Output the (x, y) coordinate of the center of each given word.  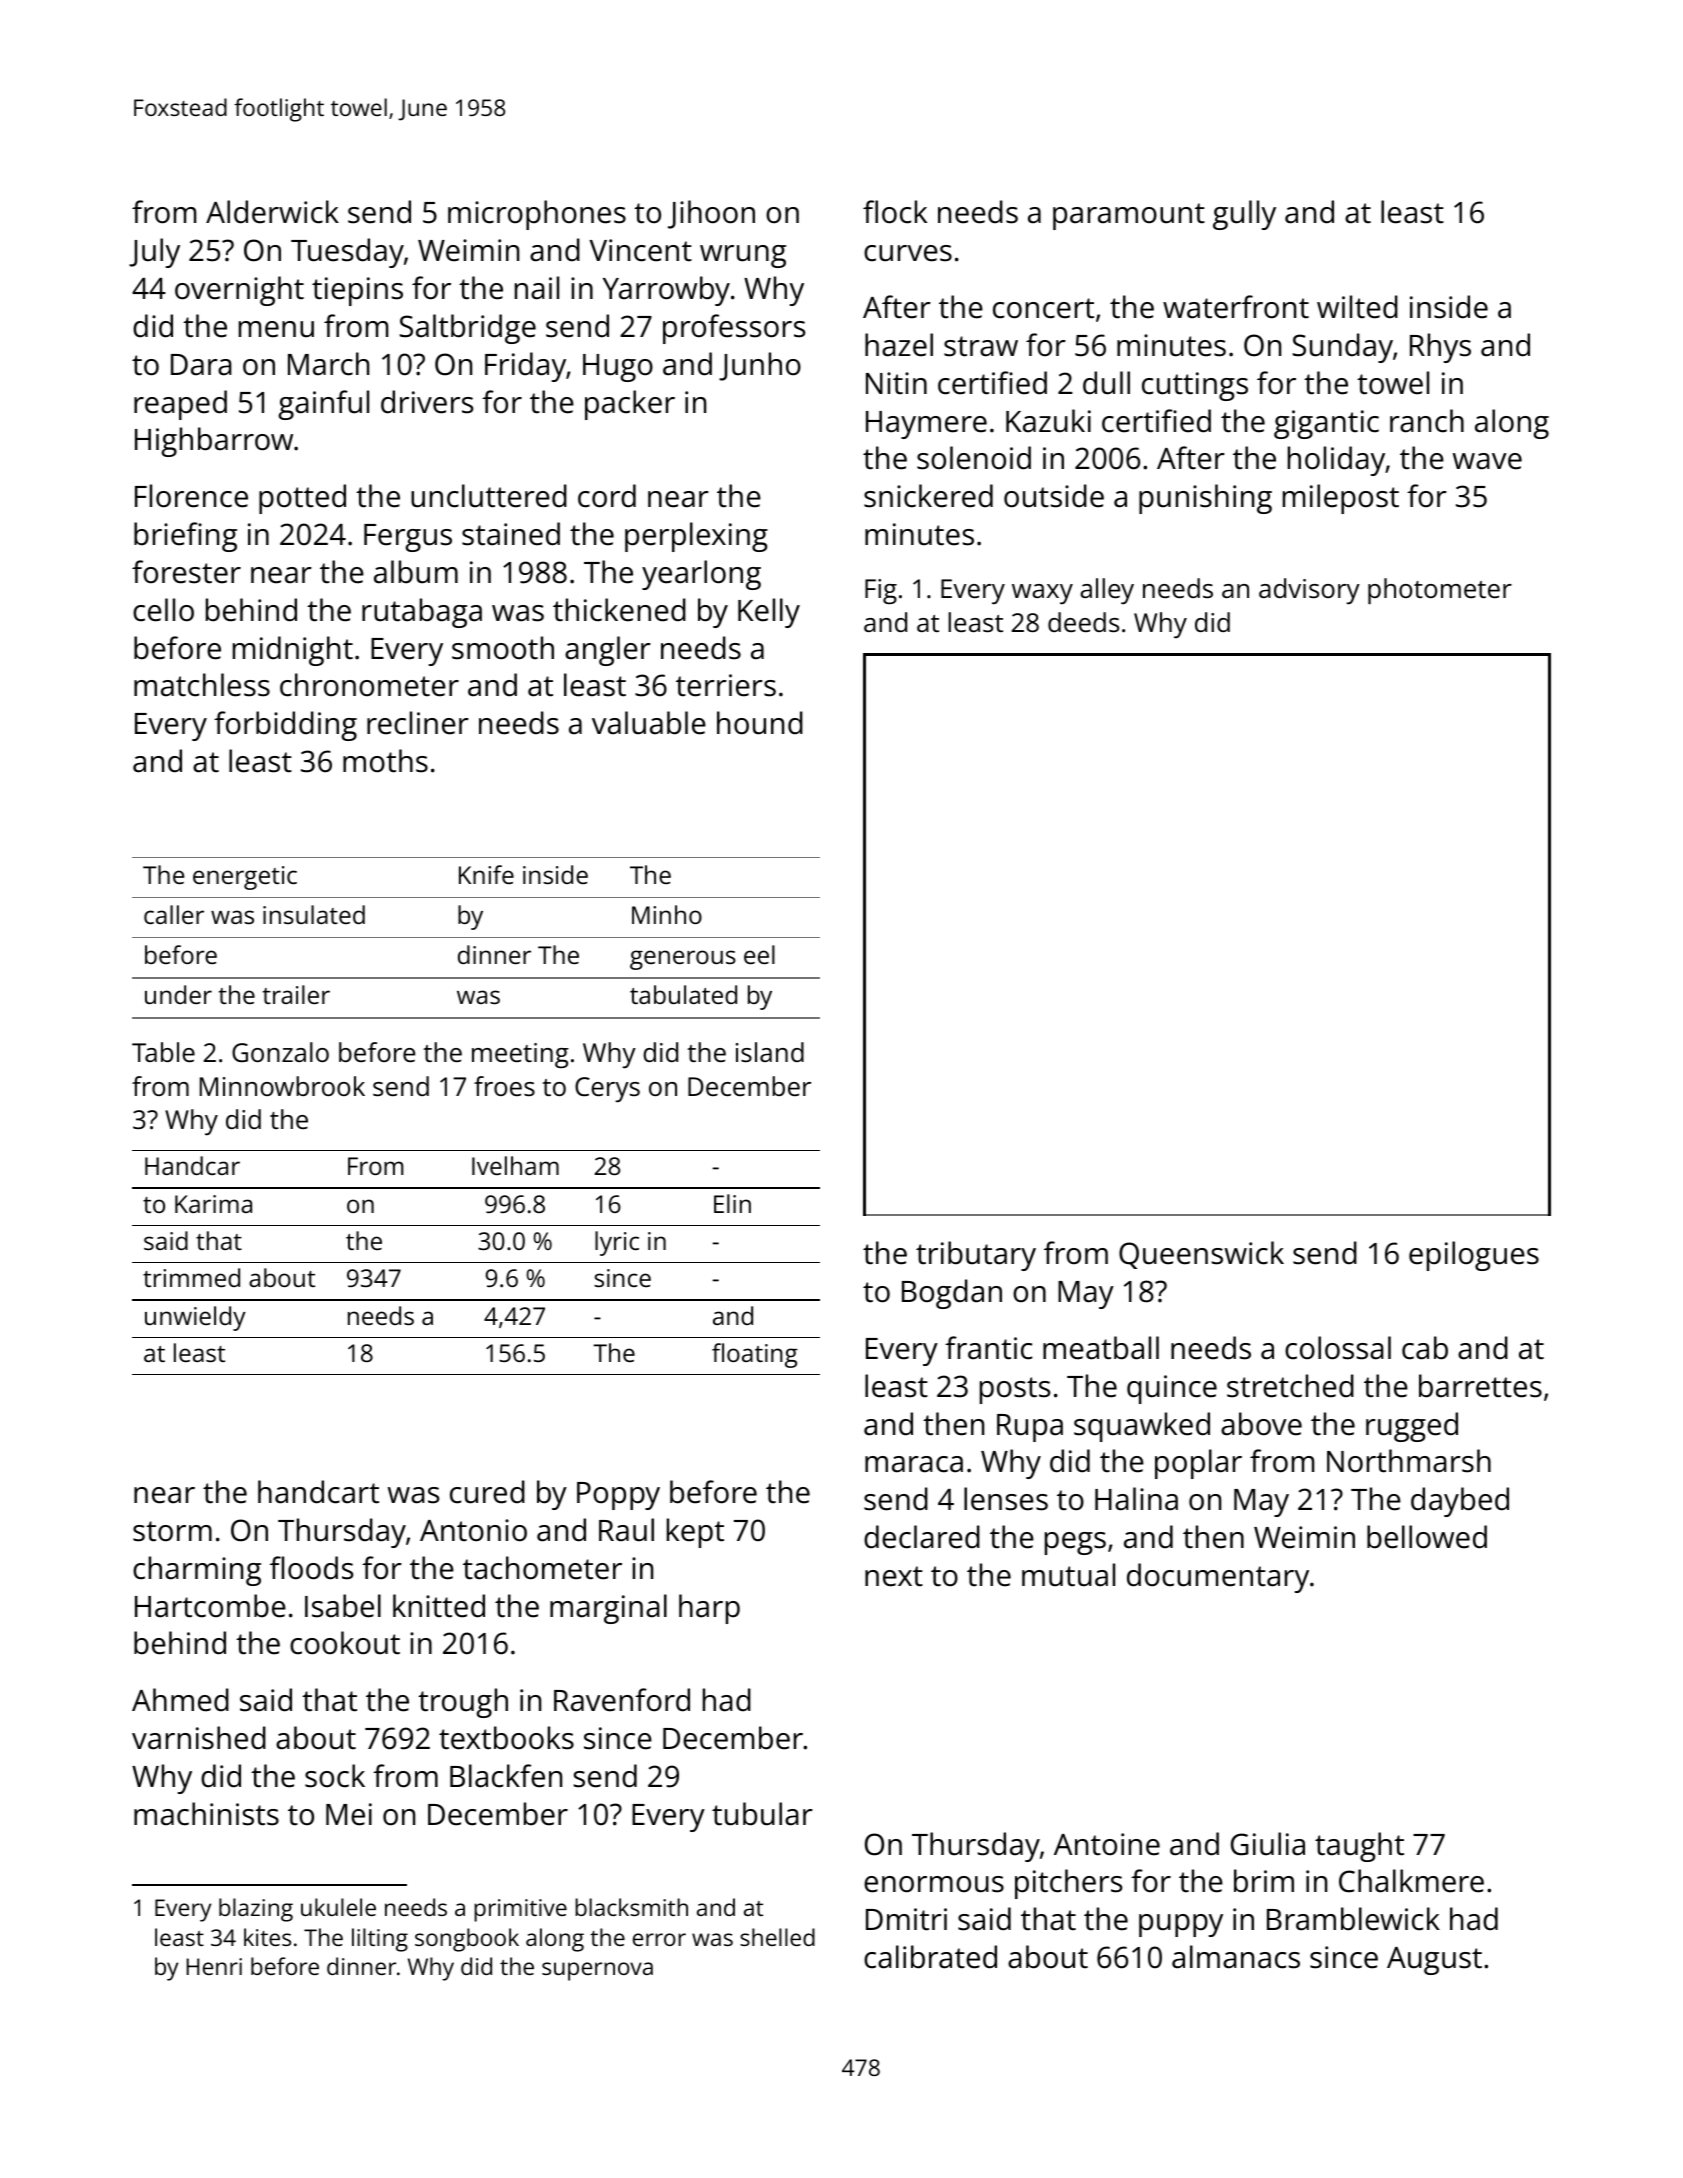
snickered (928, 496)
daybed (1460, 1502)
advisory (1309, 591)
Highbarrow (214, 442)
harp (709, 1609)
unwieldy (195, 1318)
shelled (777, 1937)
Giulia (1268, 1844)
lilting (380, 1940)
